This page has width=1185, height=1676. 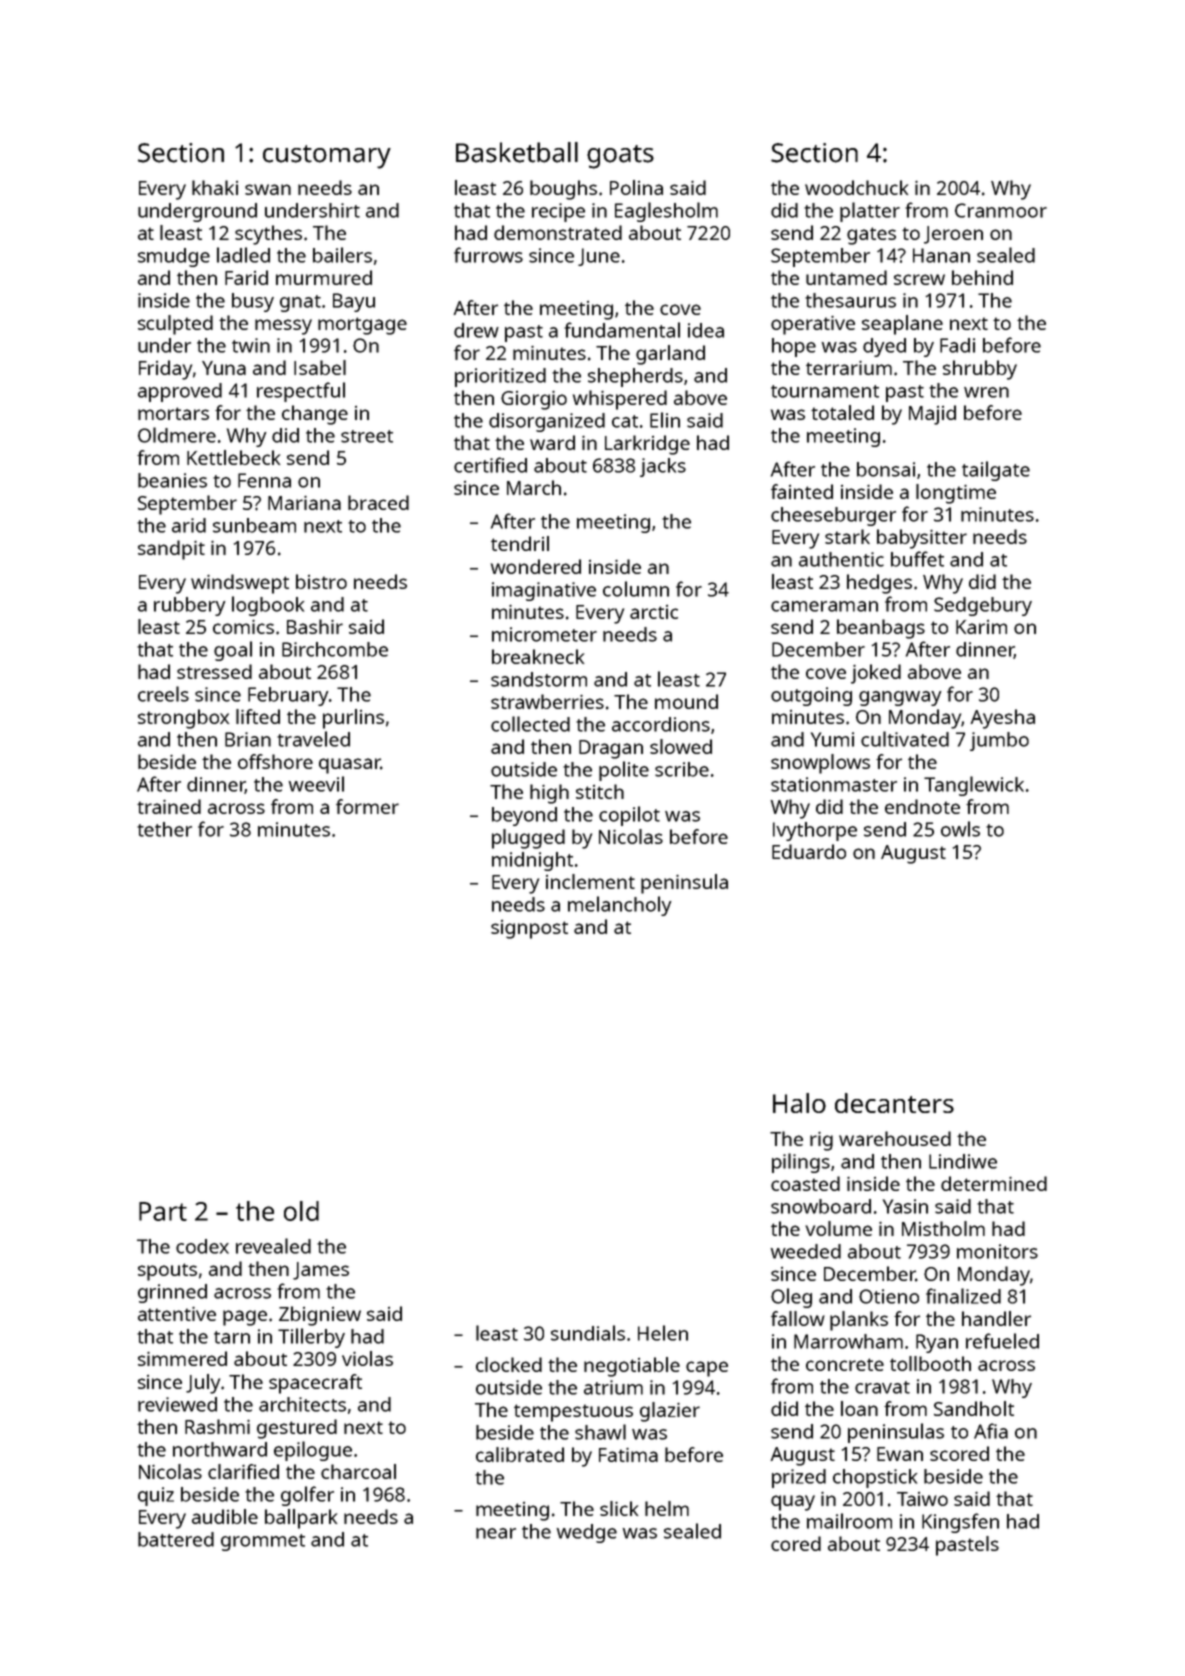 What do you see at coordinates (544, 634) in the page?
I see `micrometer` at bounding box center [544, 634].
